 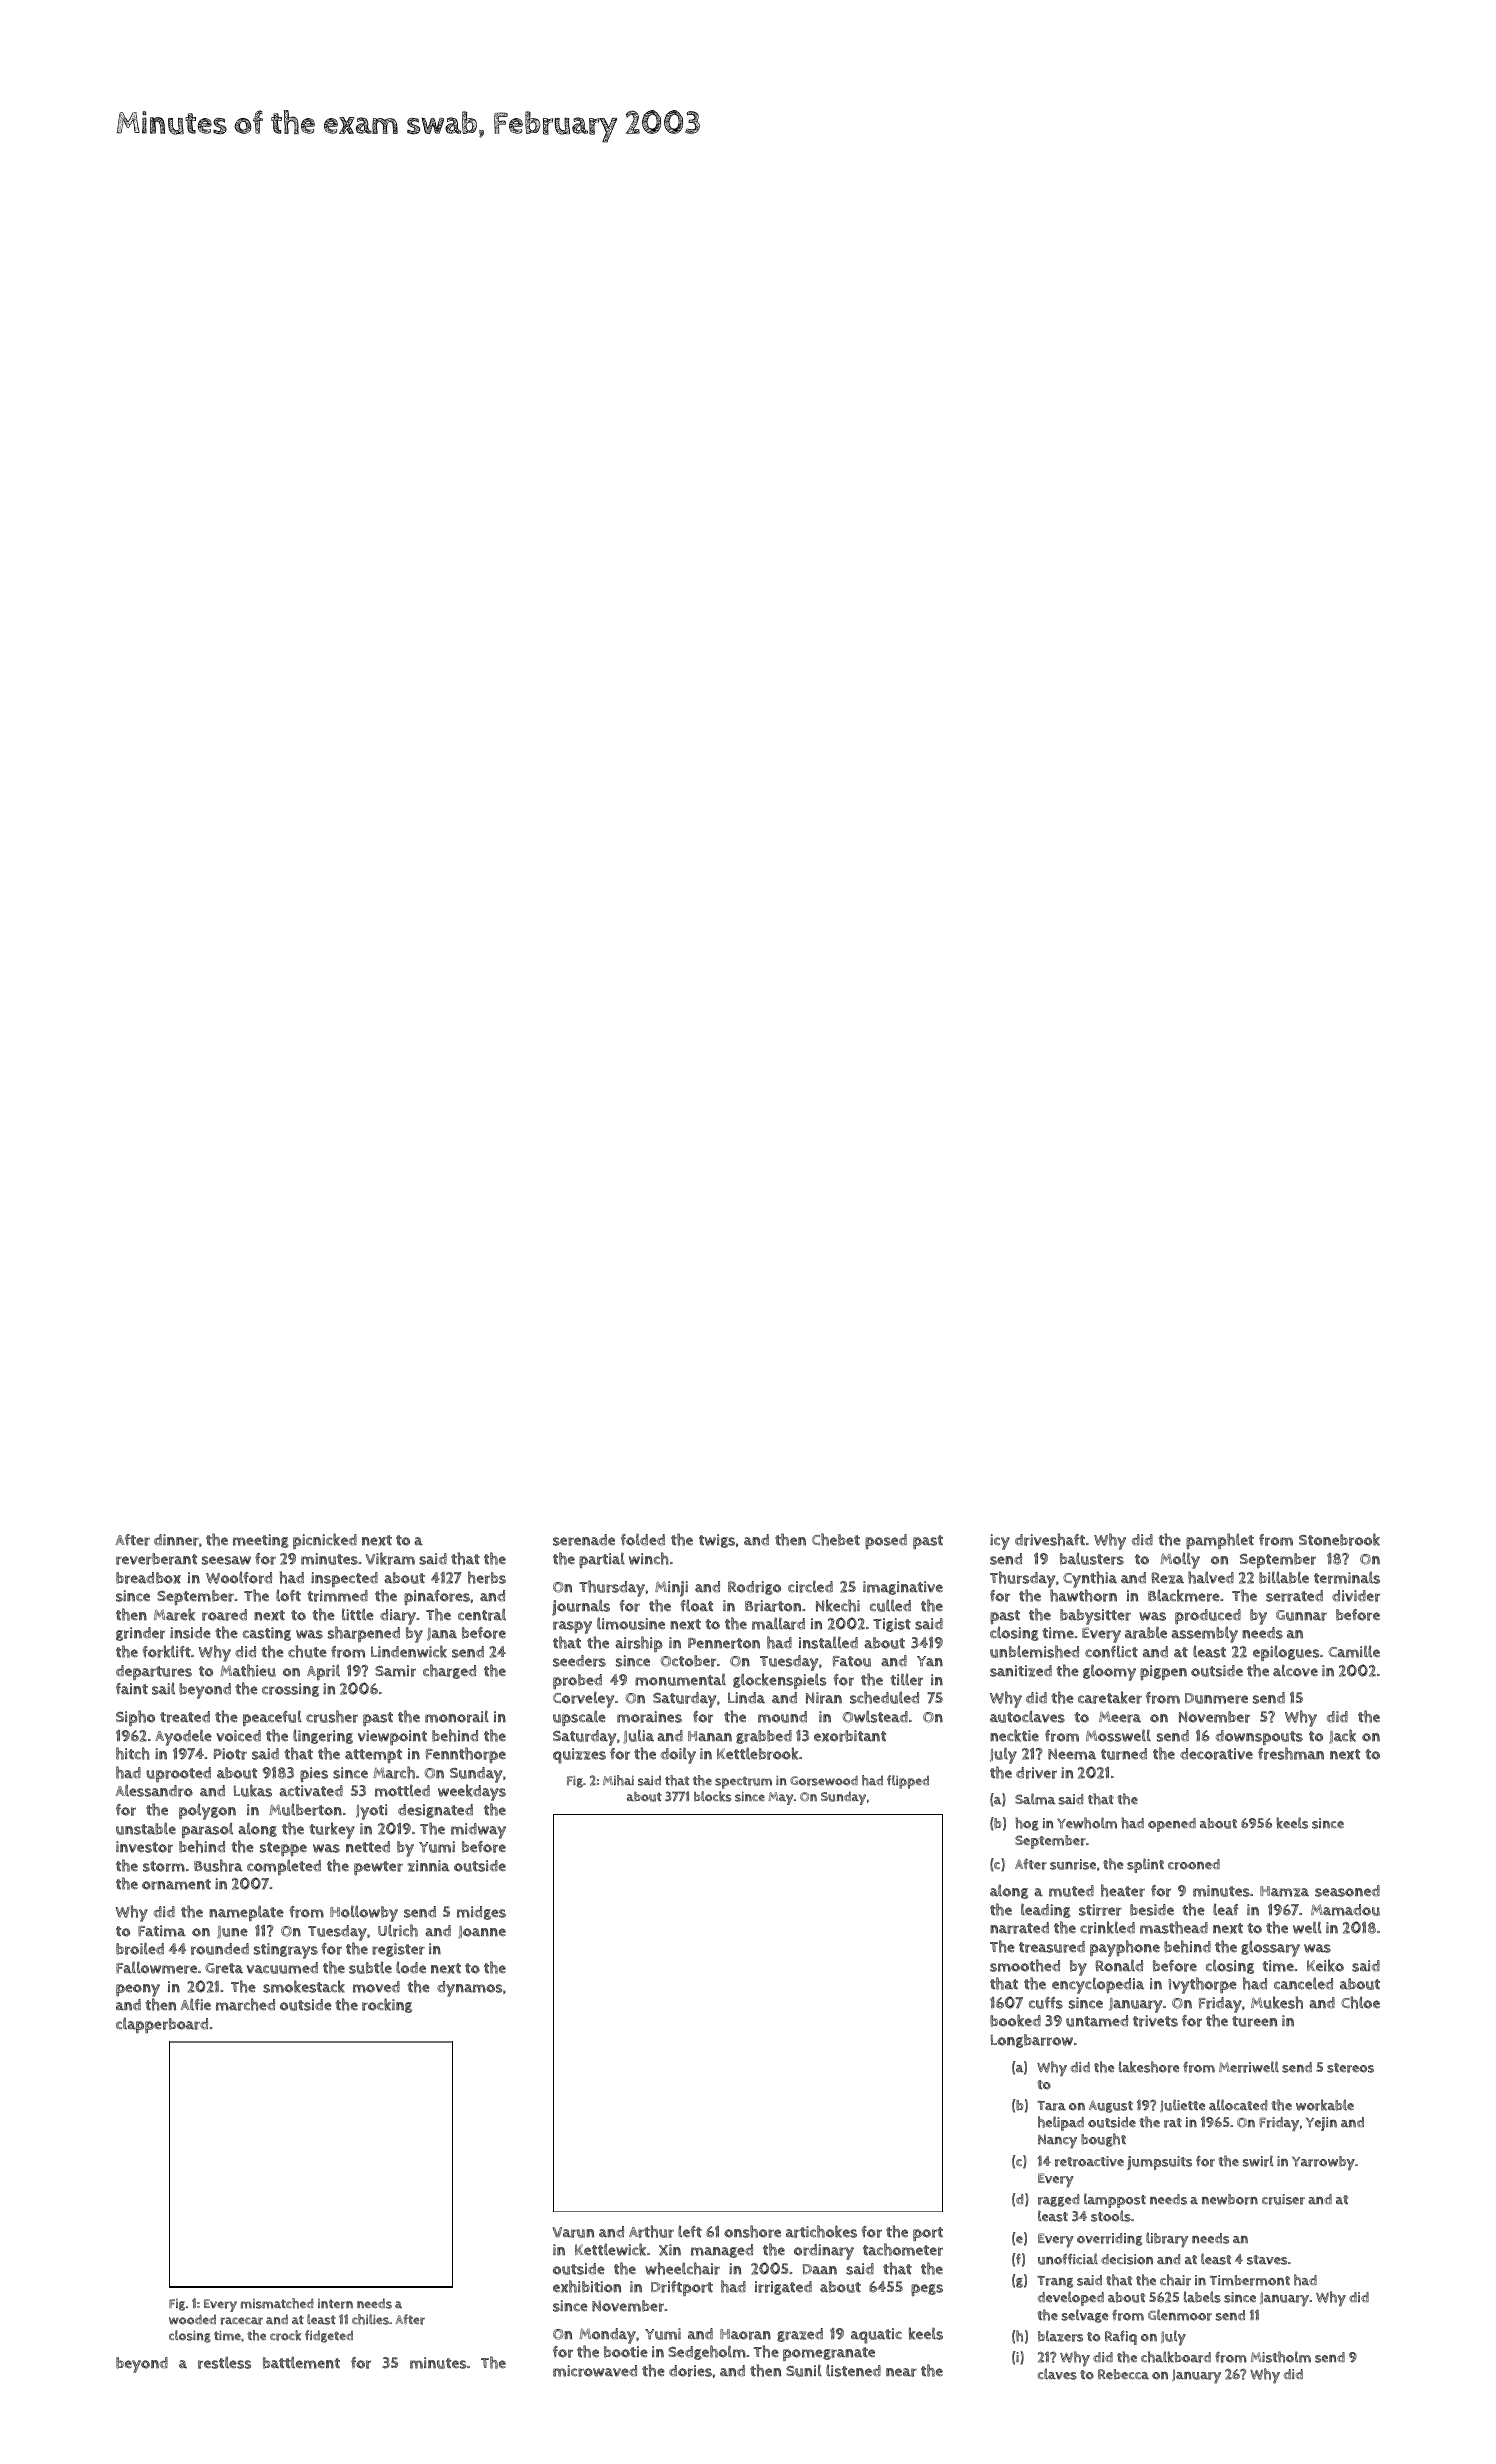 What do you see at coordinates (1250, 2280) in the document?
I see `Timbermont` at bounding box center [1250, 2280].
